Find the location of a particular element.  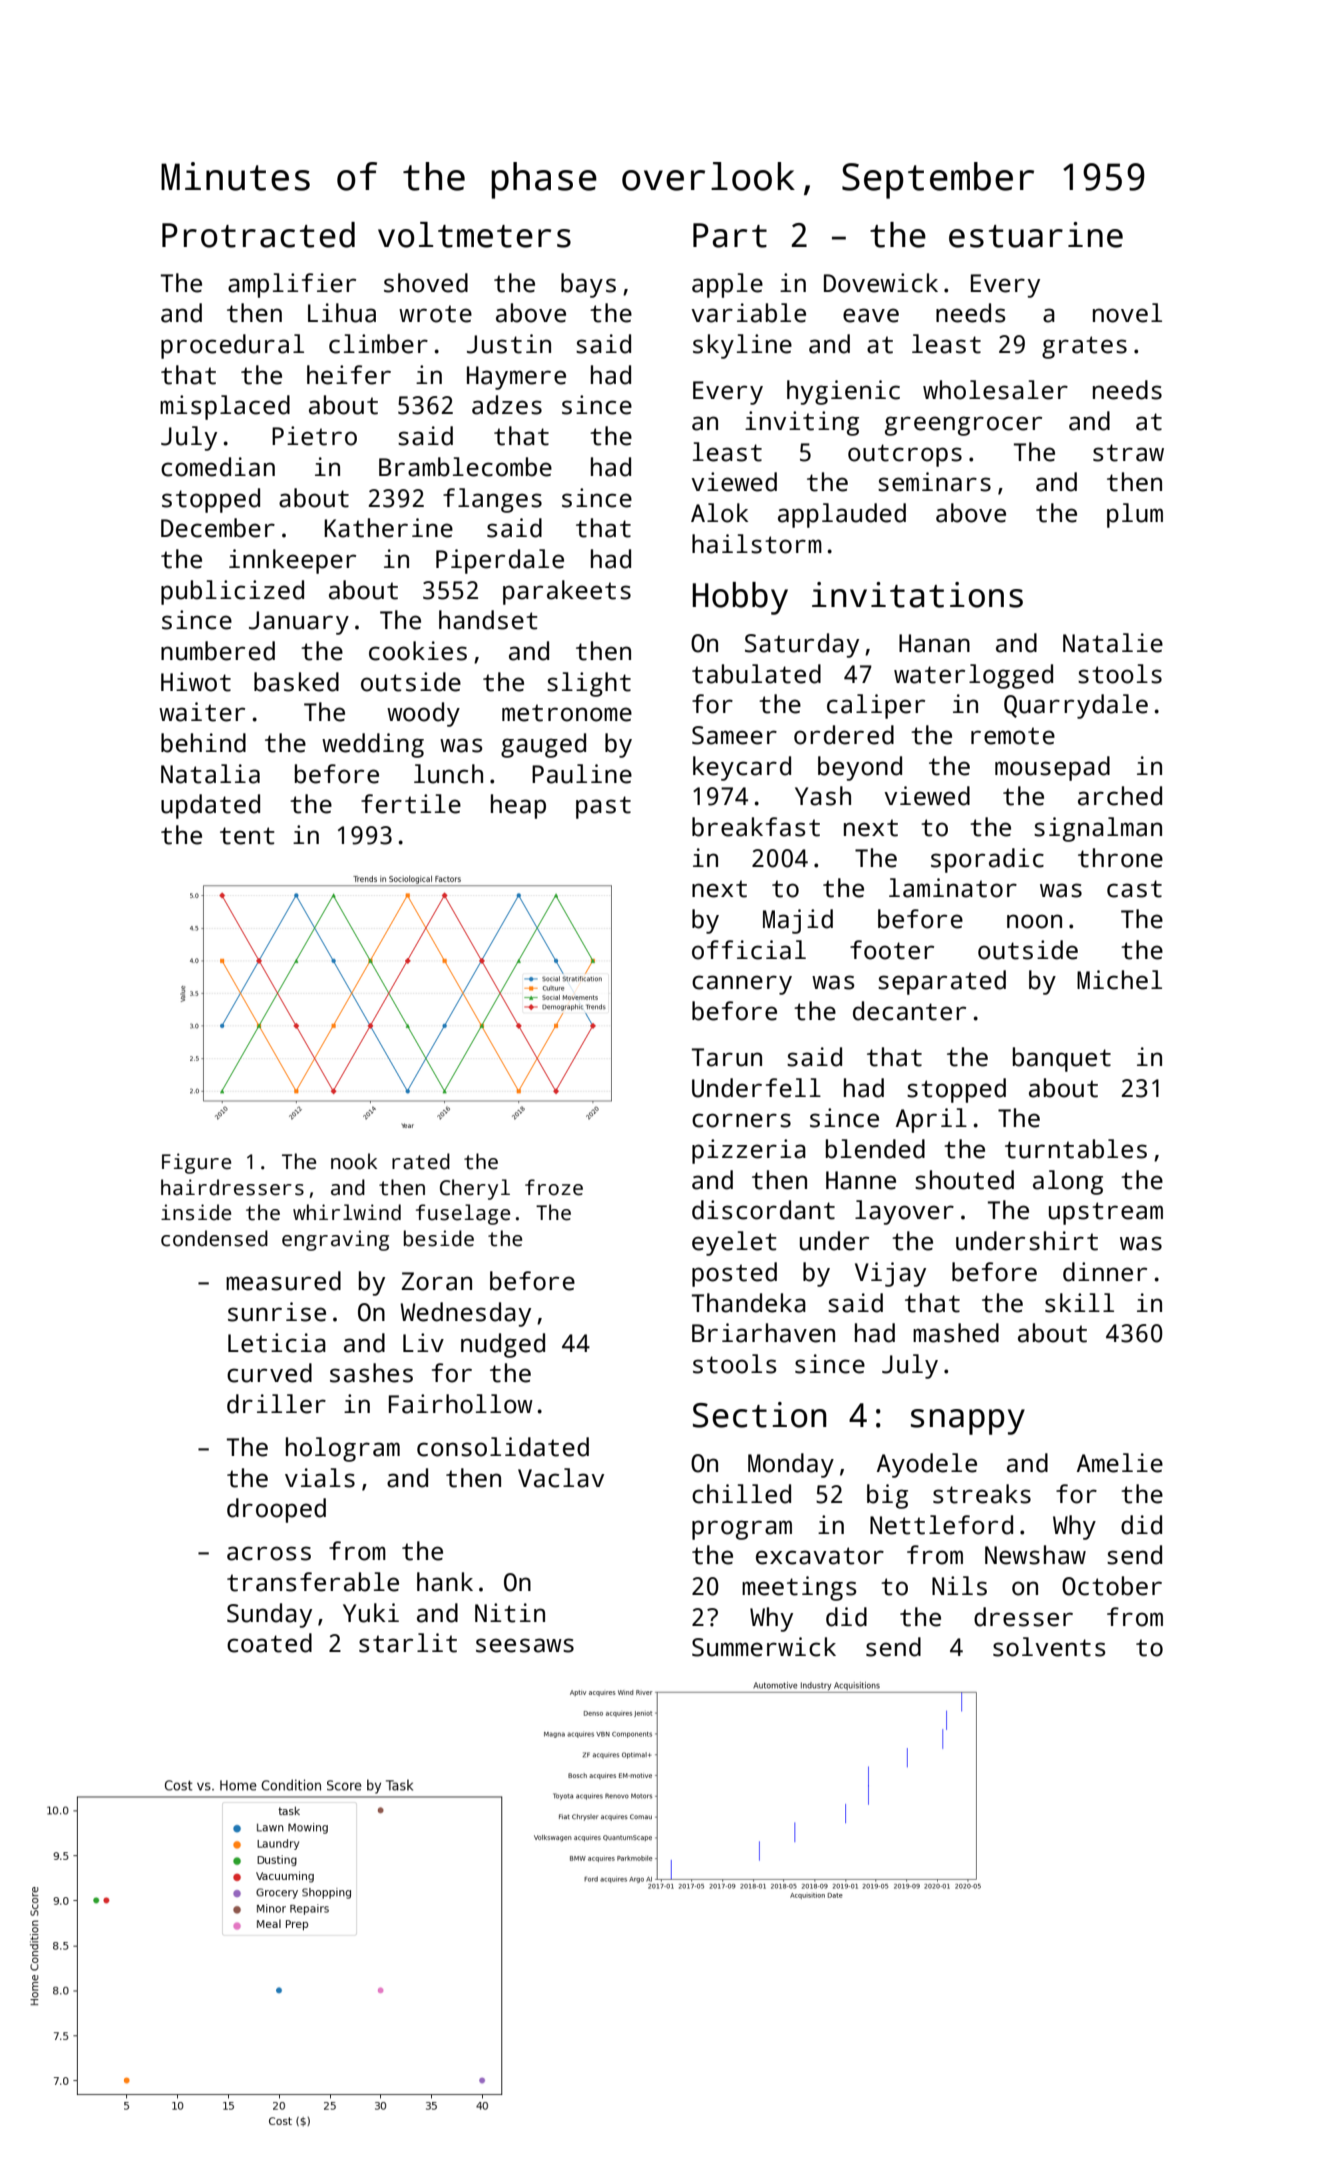

Protracted is located at coordinates (258, 235).
